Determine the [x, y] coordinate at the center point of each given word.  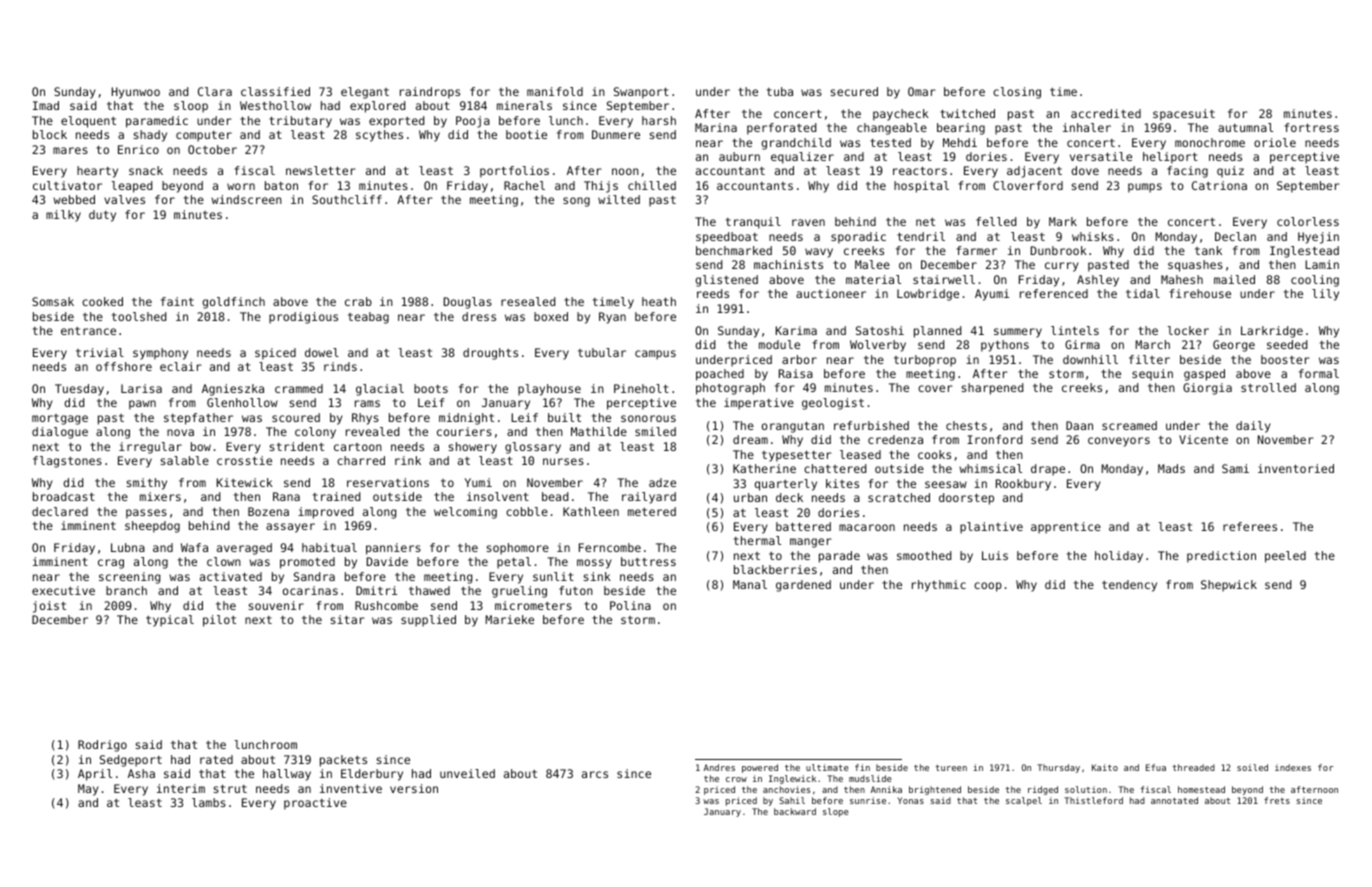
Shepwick [1229, 586]
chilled [652, 185]
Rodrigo [102, 746]
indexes [1293, 767]
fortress [1311, 127]
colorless [1308, 221]
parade [839, 557]
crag [111, 564]
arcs [595, 774]
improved [325, 513]
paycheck [901, 115]
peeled [1285, 557]
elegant [365, 93]
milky [63, 216]
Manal [750, 584]
